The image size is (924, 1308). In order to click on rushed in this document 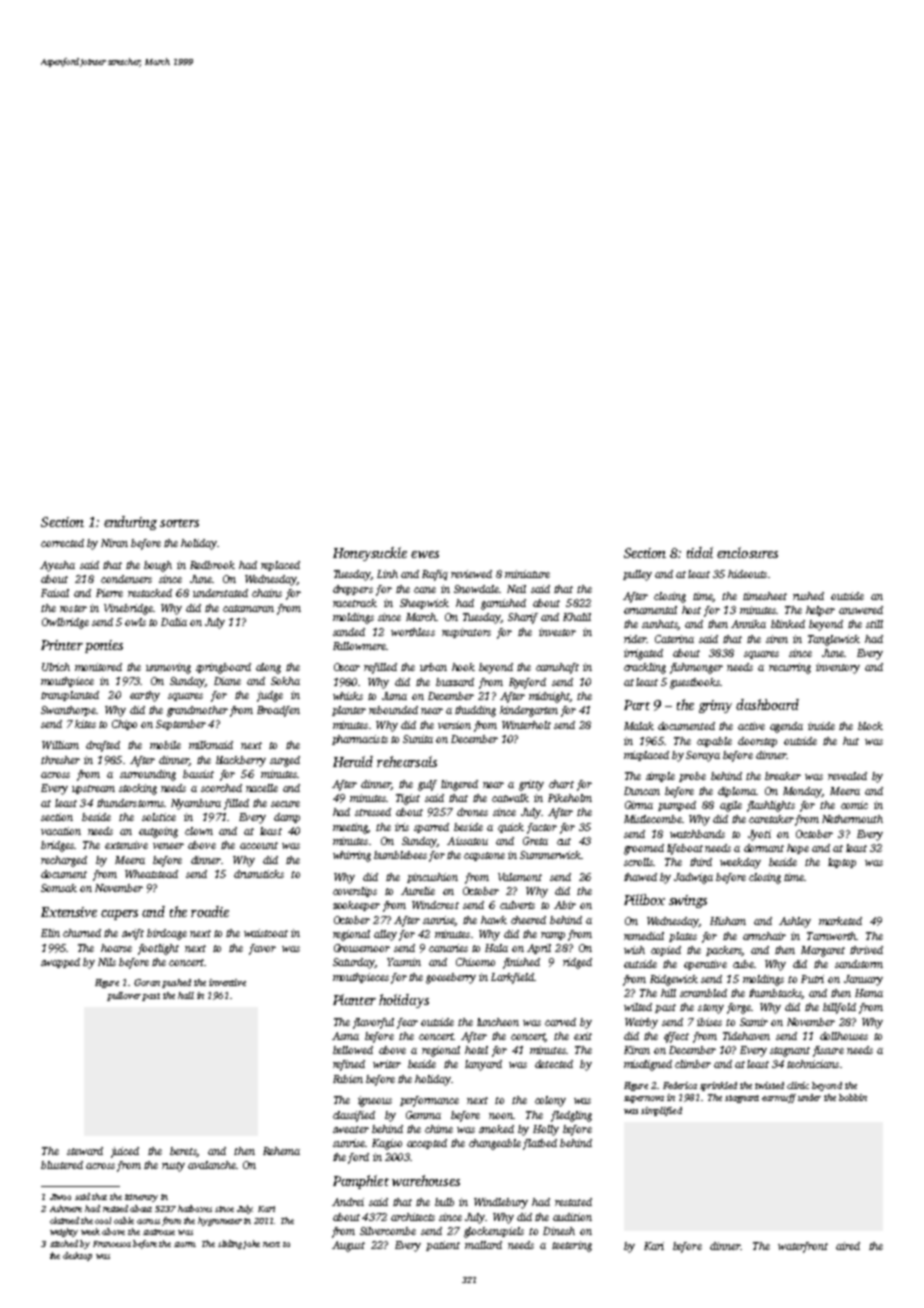, I will do `click(808, 596)`.
